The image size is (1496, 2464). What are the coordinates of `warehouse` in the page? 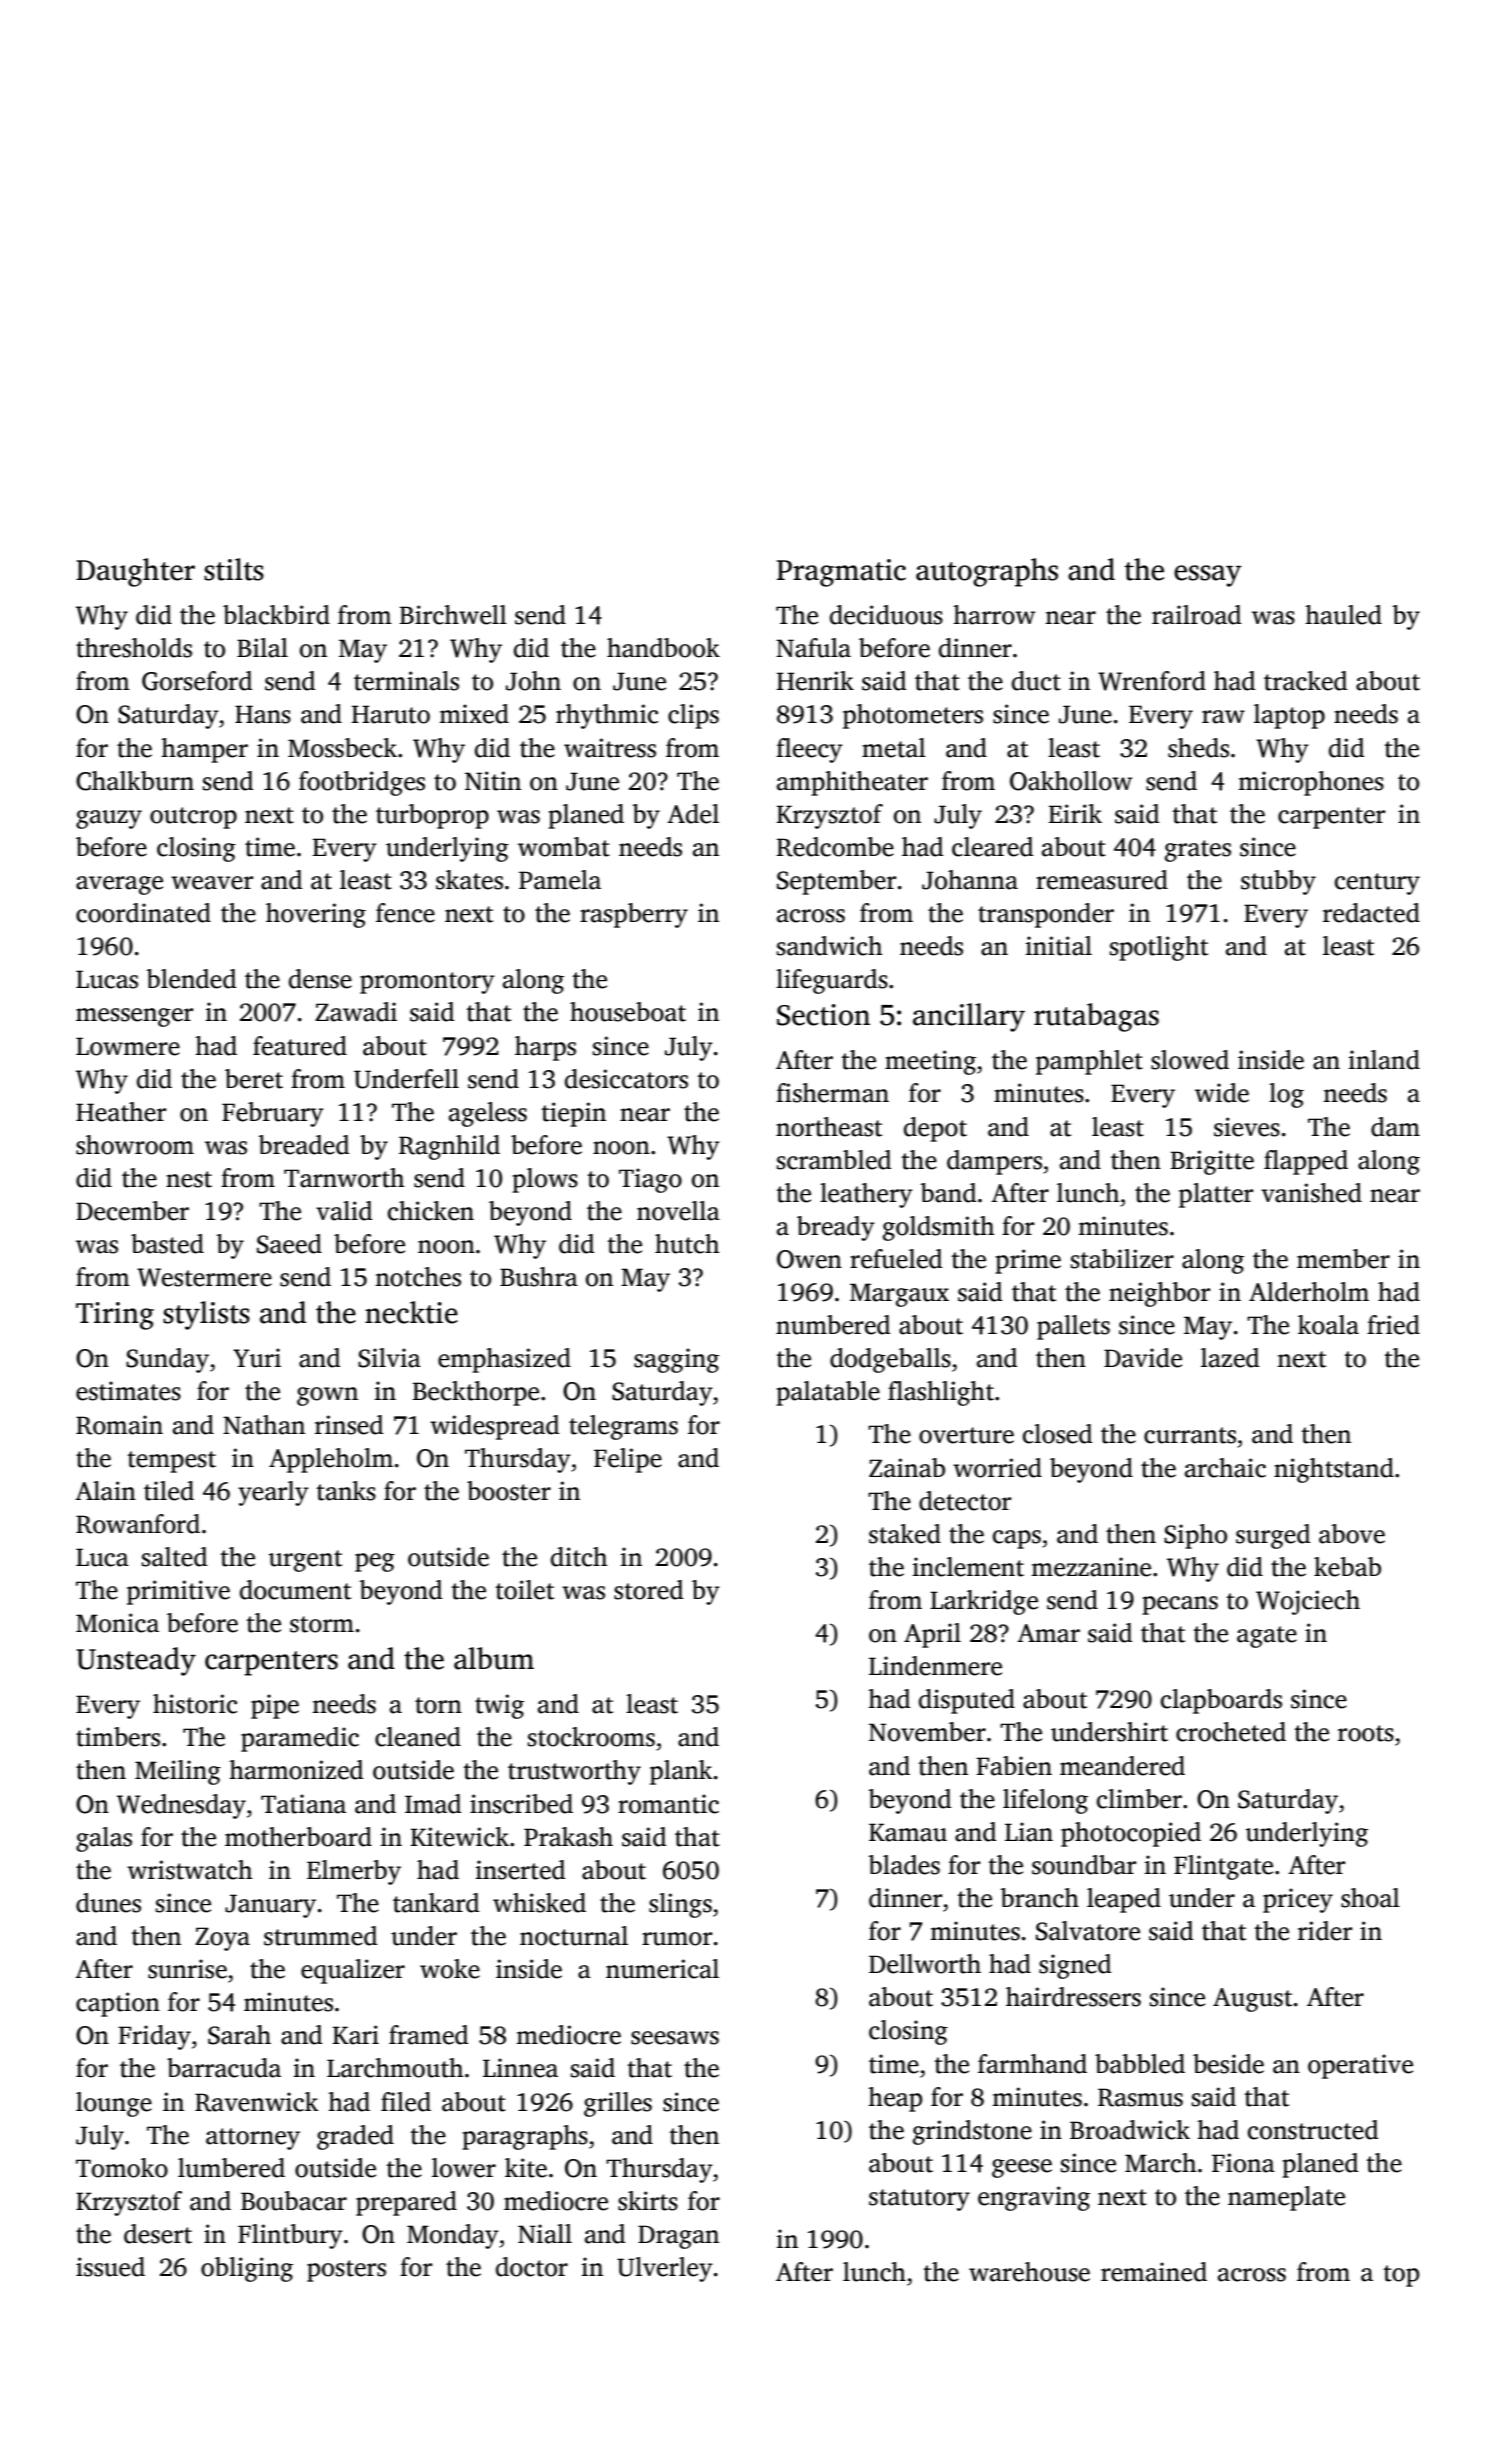 It's located at (1029, 2272).
